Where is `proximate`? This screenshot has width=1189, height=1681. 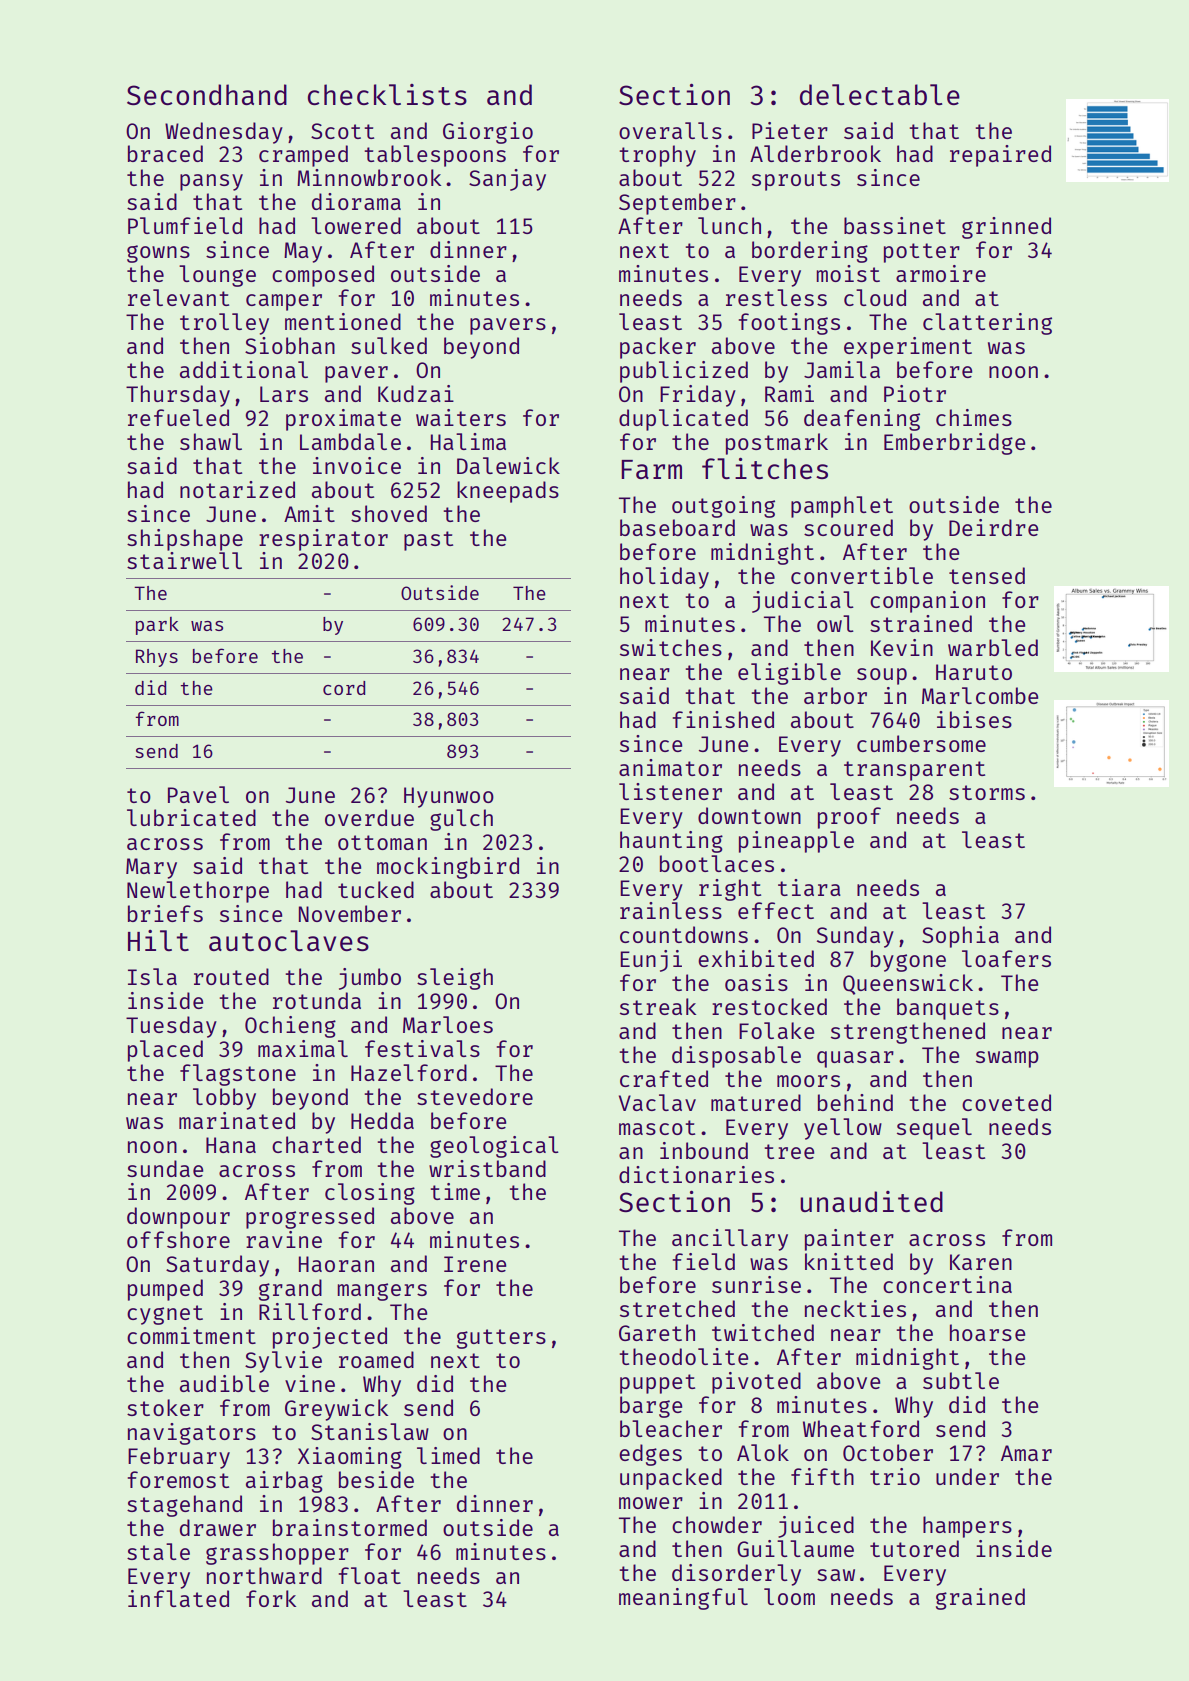 proximate is located at coordinates (343, 420).
